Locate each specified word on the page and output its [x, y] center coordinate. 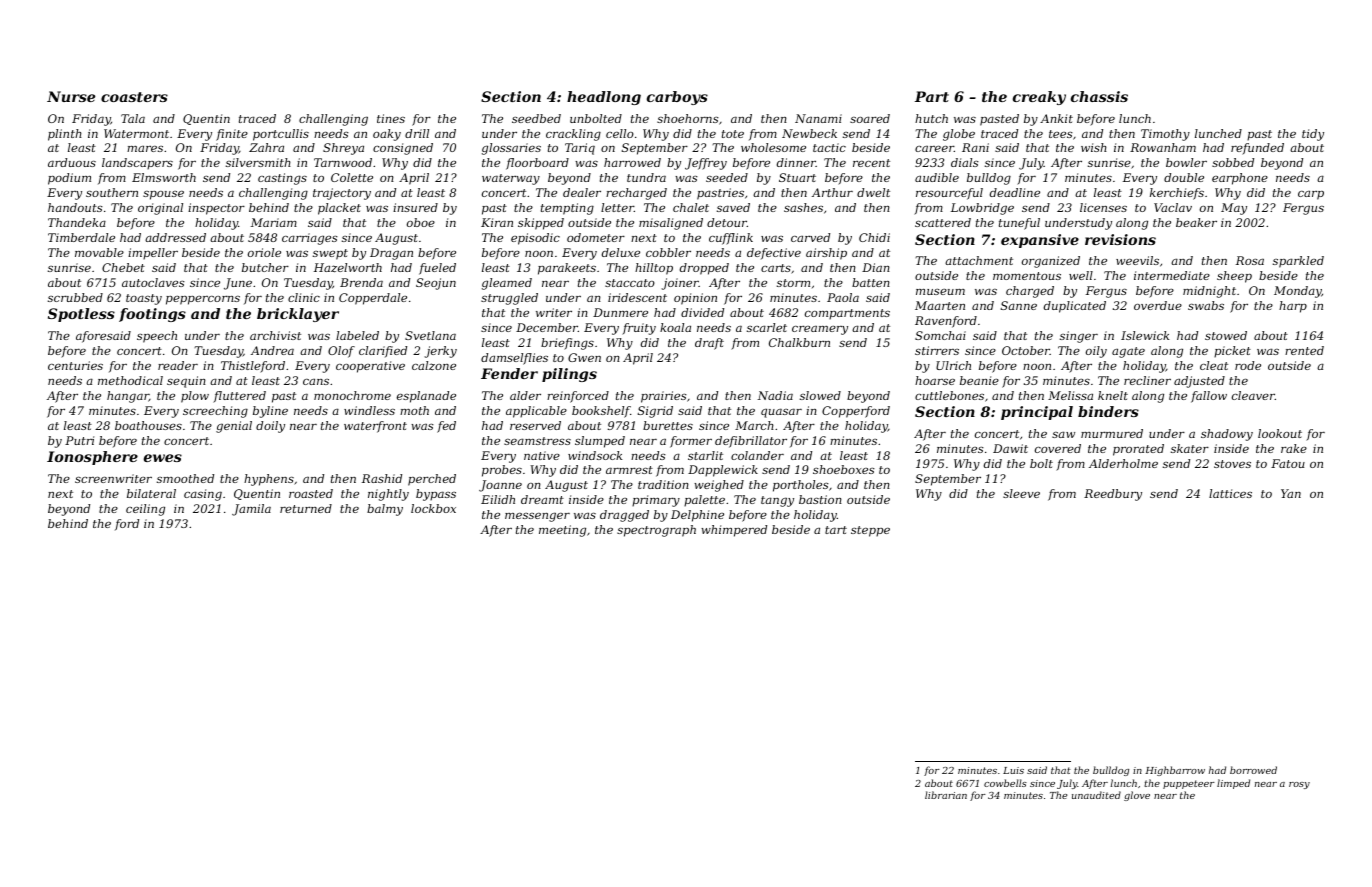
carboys [677, 98]
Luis [1013, 770]
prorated [1138, 450]
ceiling [145, 510]
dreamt [542, 499]
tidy [1313, 135]
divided [702, 312]
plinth [65, 135]
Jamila [251, 510]
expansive [1040, 241]
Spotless [81, 315]
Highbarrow [1175, 771]
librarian [946, 795]
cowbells [1005, 783]
